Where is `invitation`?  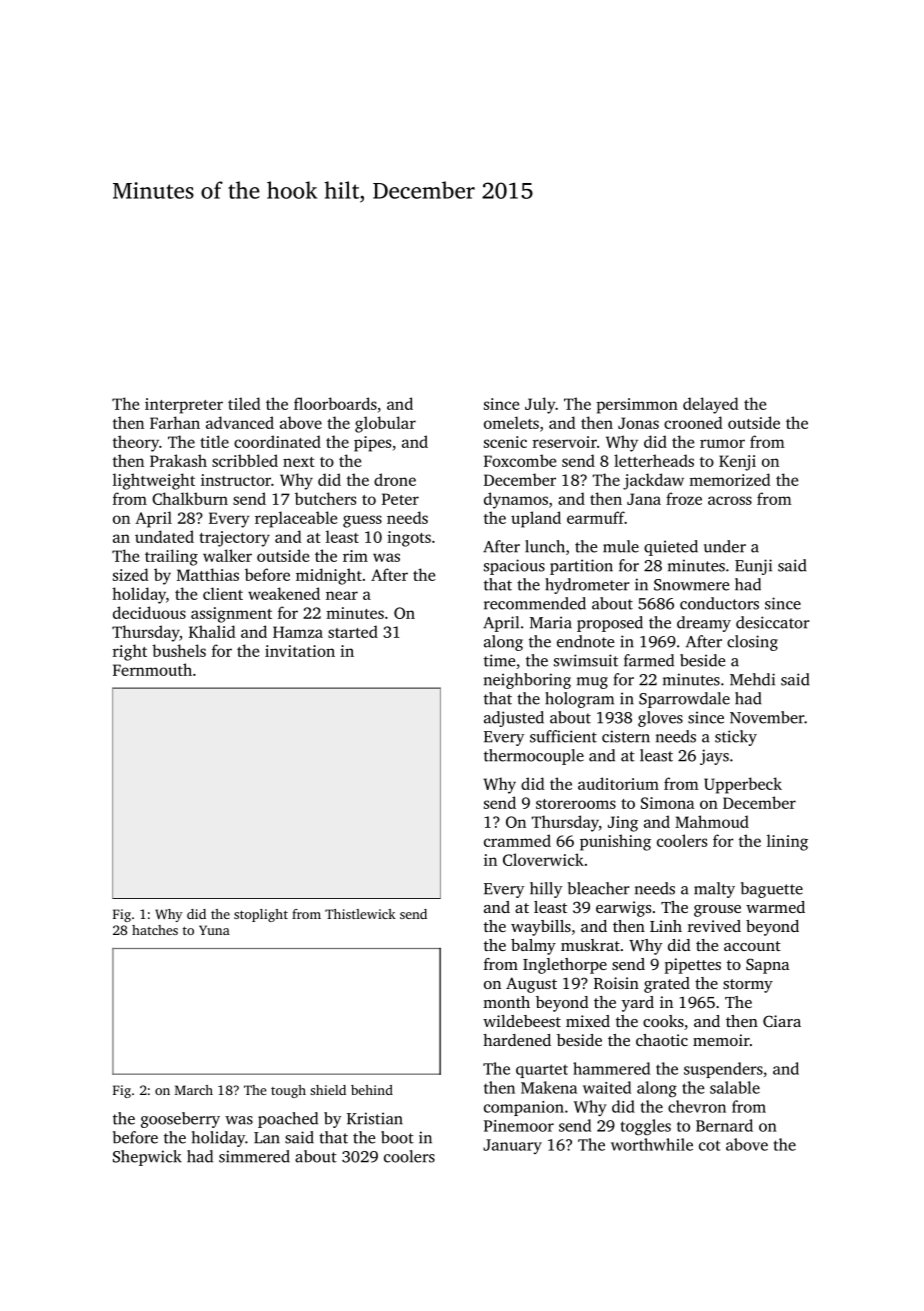
invitation is located at coordinates (300, 651).
